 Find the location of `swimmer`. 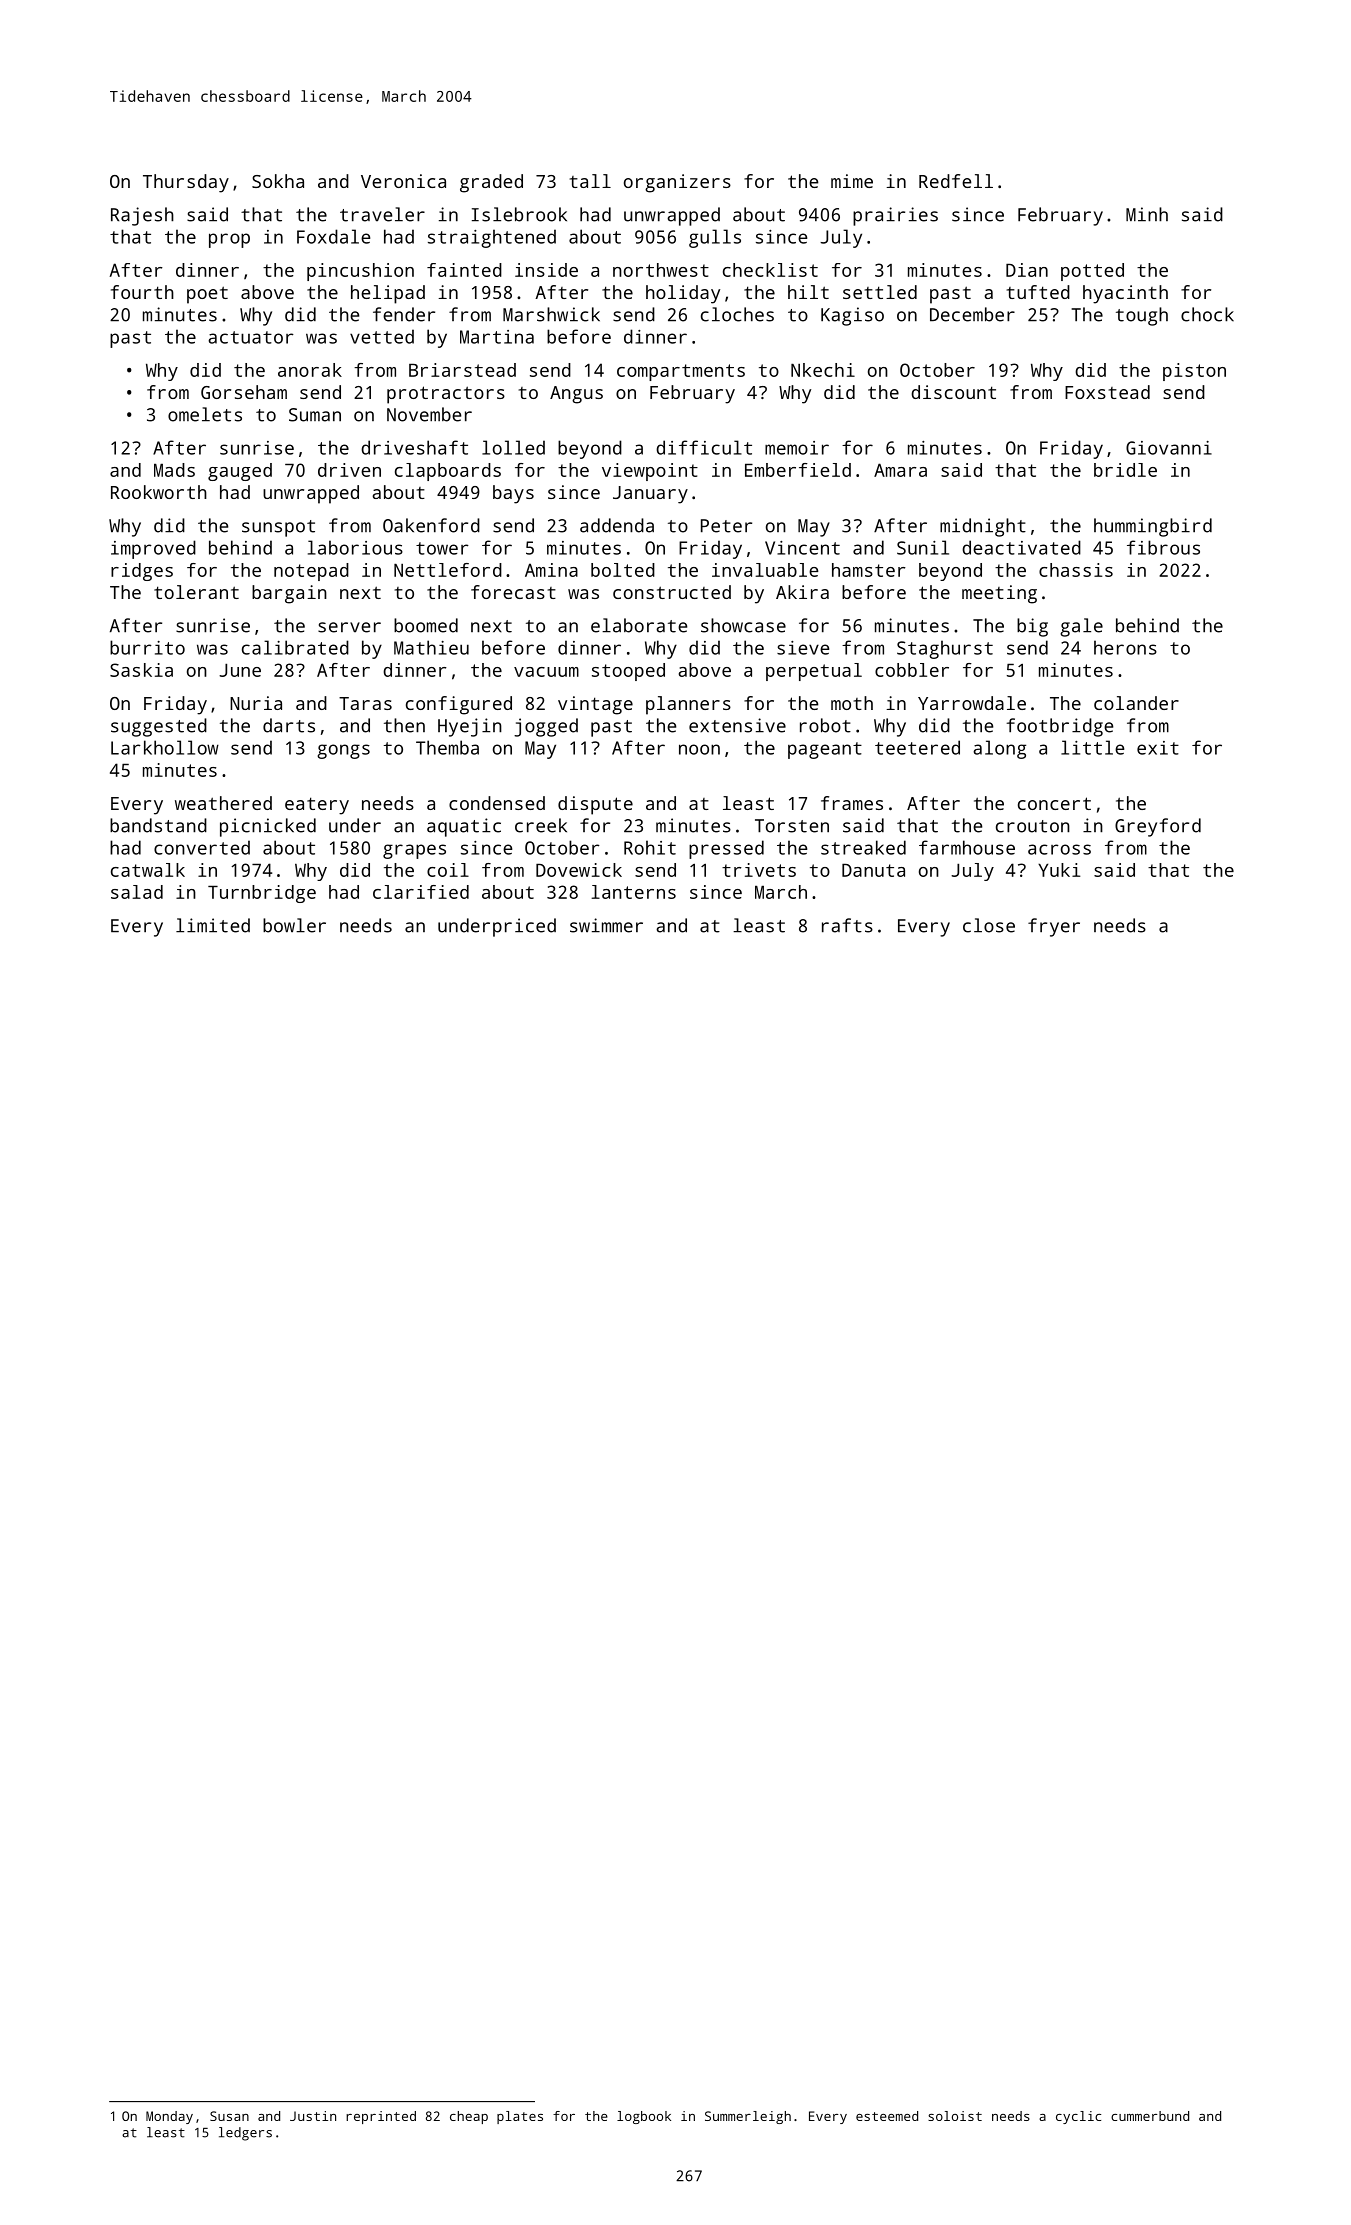

swimmer is located at coordinates (606, 925).
